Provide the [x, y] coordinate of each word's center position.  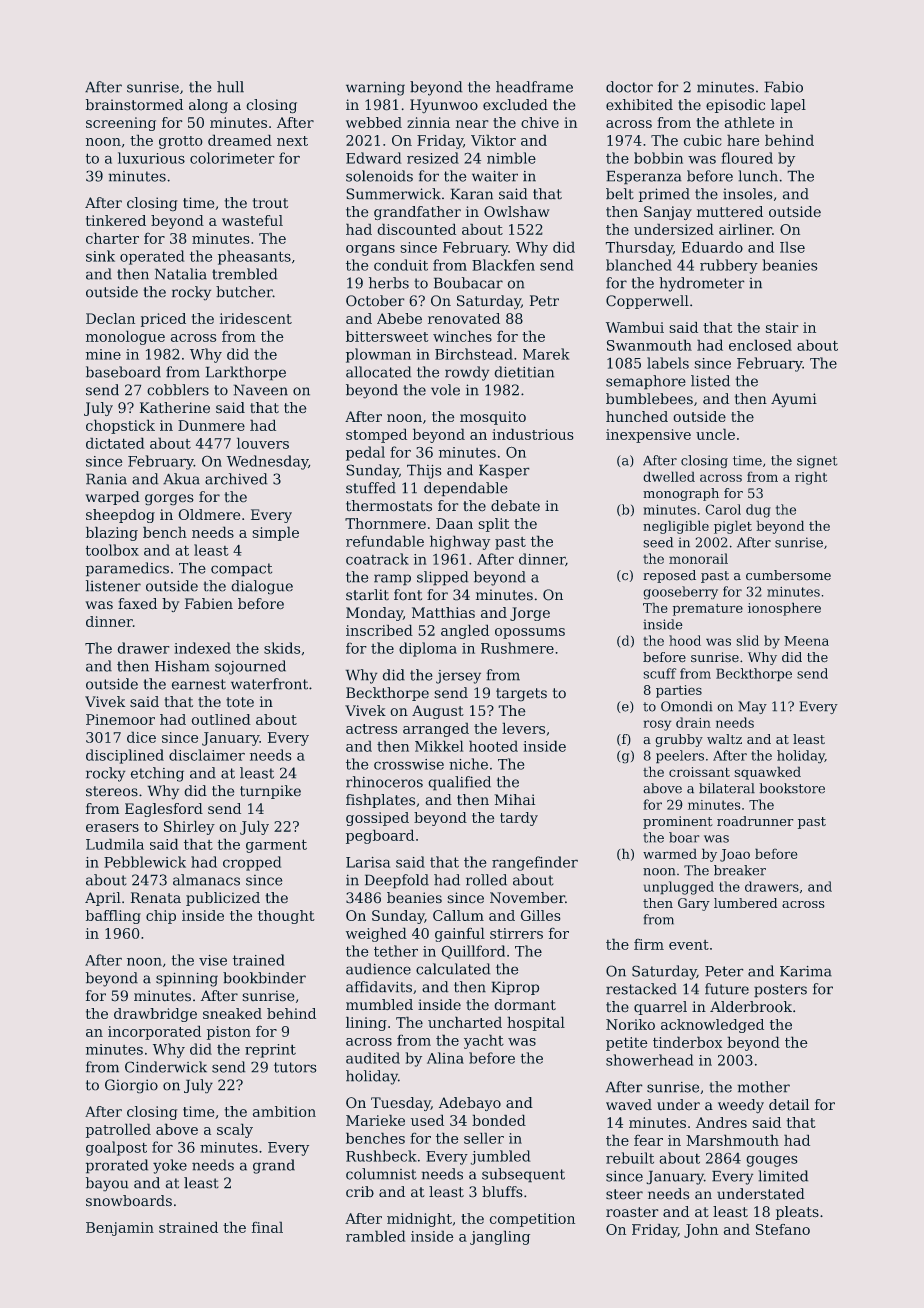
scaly [235, 1131]
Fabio [784, 87]
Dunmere [211, 425]
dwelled [669, 477]
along [208, 106]
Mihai [515, 799]
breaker [740, 870]
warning [375, 89]
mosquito [493, 418]
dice [141, 737]
